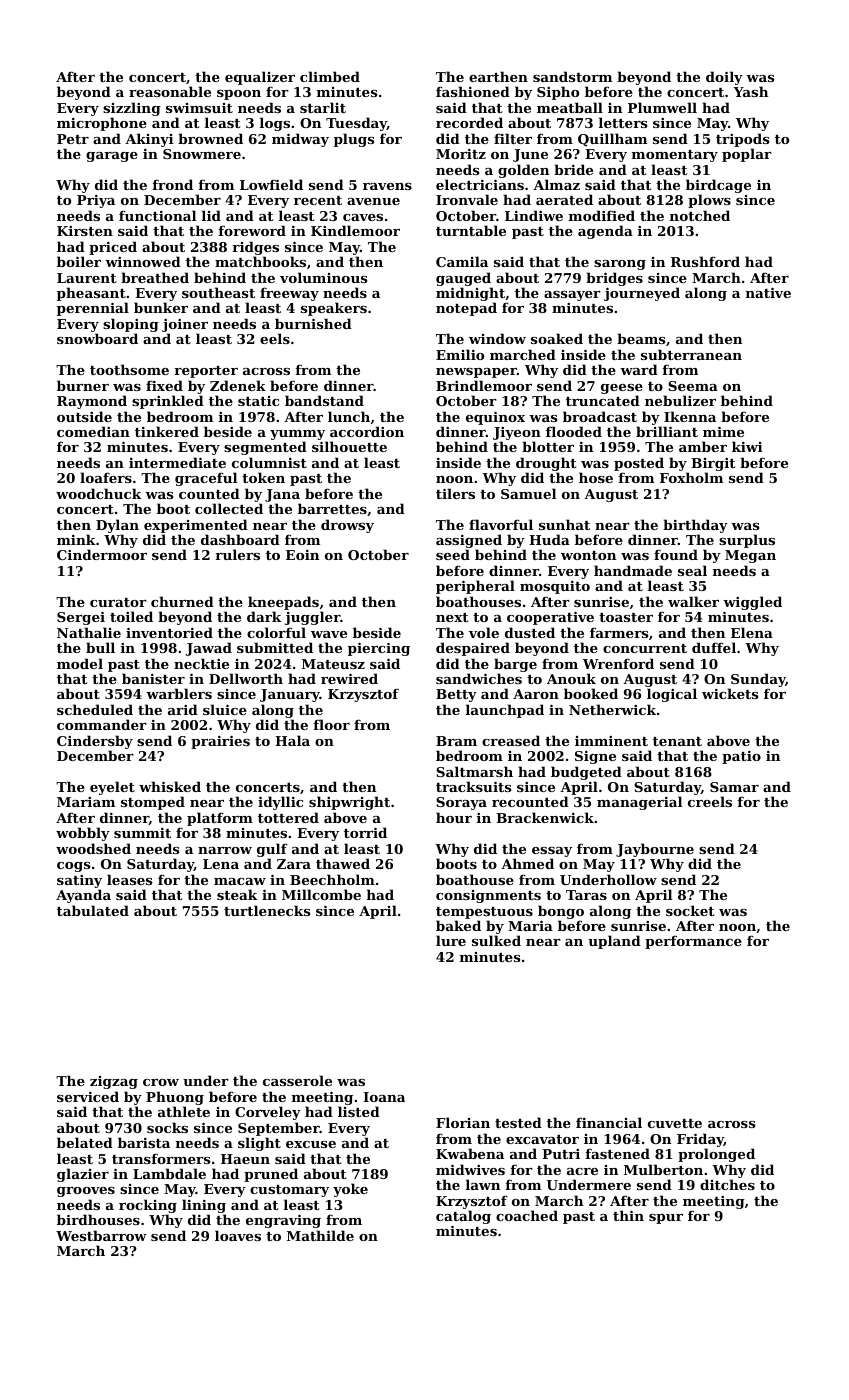 The height and width of the screenshot is (1400, 849). I want to click on electricians, so click(480, 184).
